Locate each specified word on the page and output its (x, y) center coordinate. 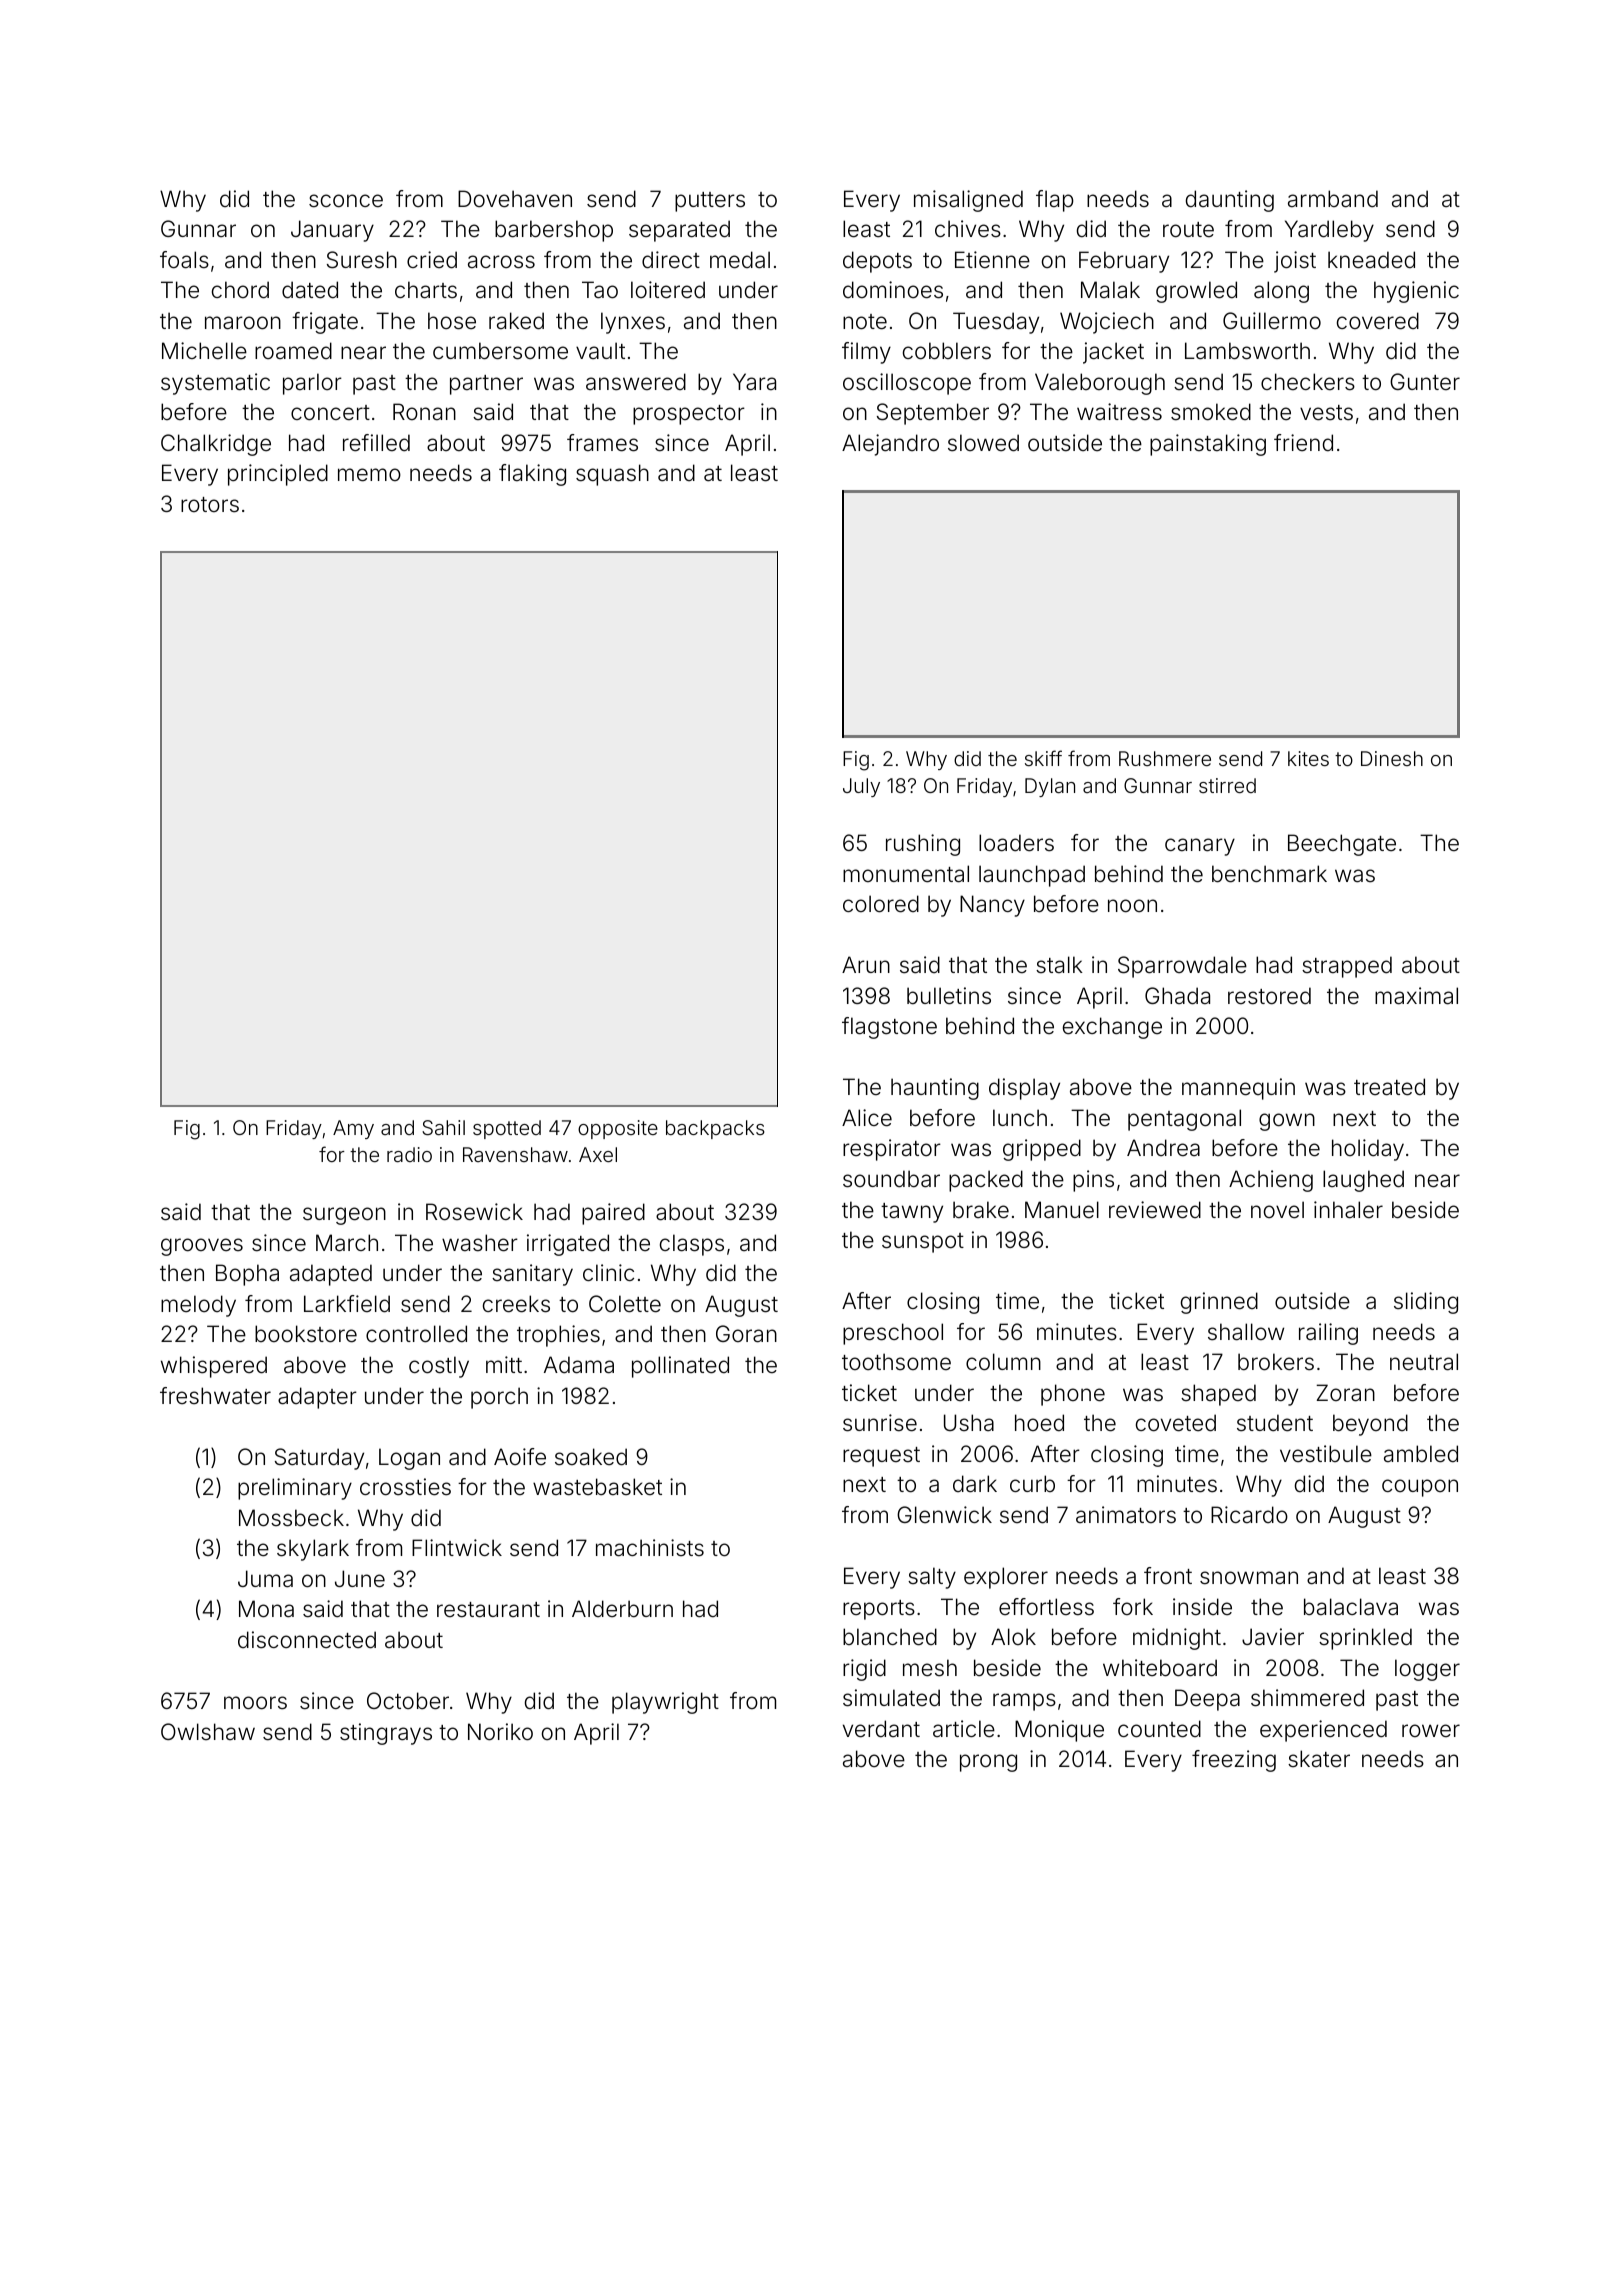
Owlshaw (208, 1731)
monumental (906, 874)
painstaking (1208, 445)
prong (988, 1763)
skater (1319, 1759)
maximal (1416, 996)
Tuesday (996, 323)
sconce (346, 201)
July (861, 787)
